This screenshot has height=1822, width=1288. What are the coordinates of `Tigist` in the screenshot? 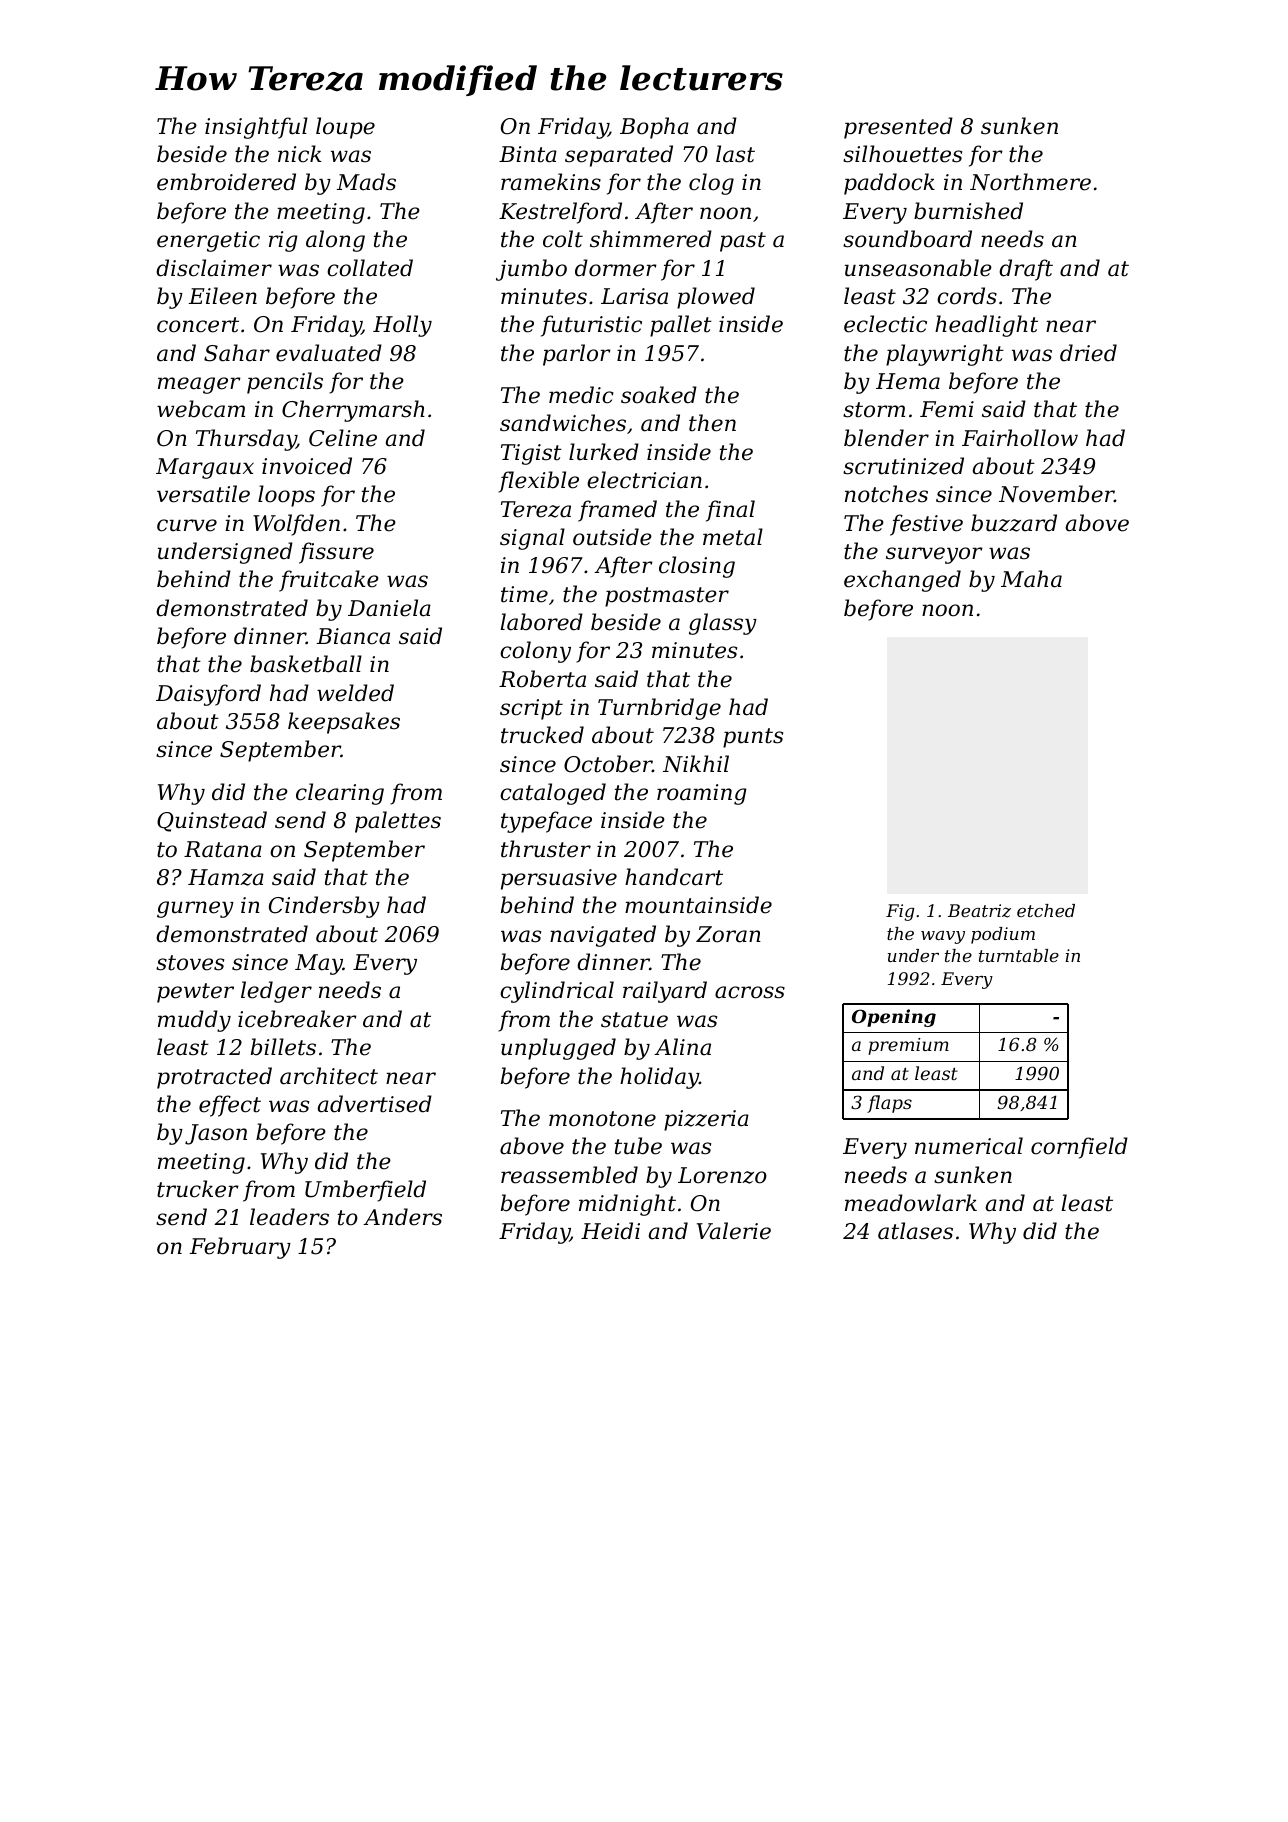 It's located at (531, 454).
